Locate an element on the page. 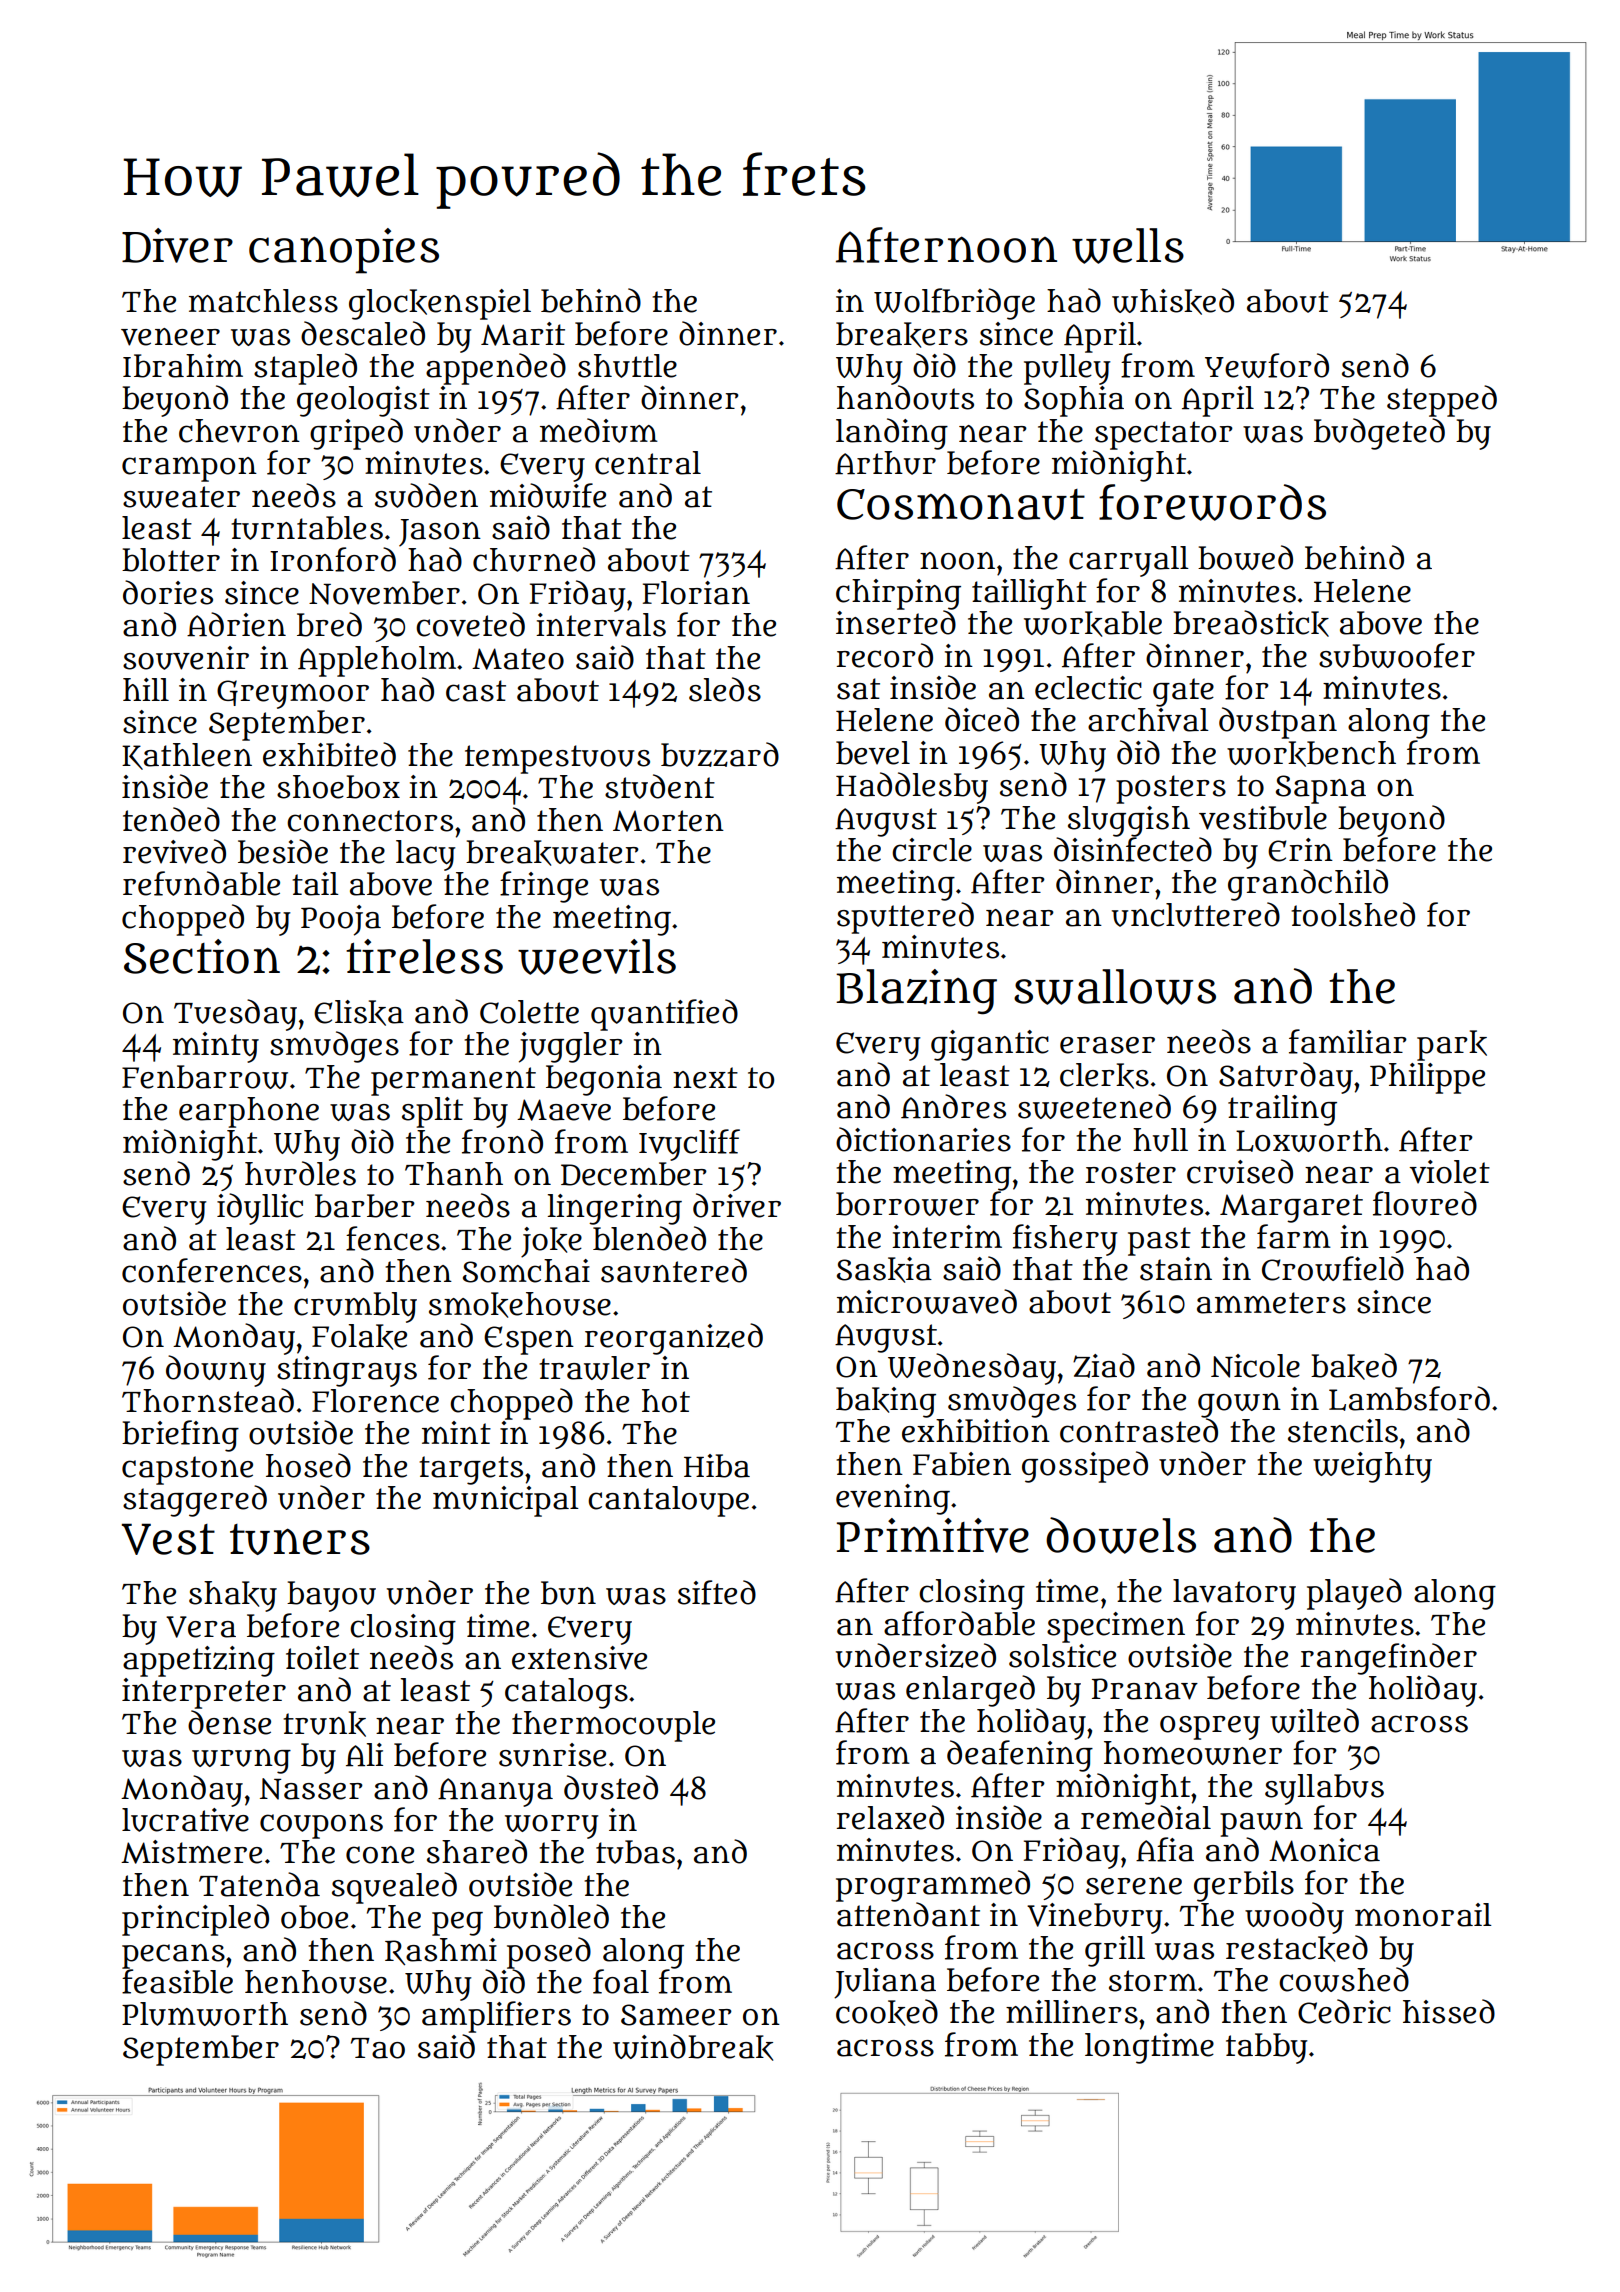 The height and width of the document is (2292, 1620). split is located at coordinates (432, 1112).
